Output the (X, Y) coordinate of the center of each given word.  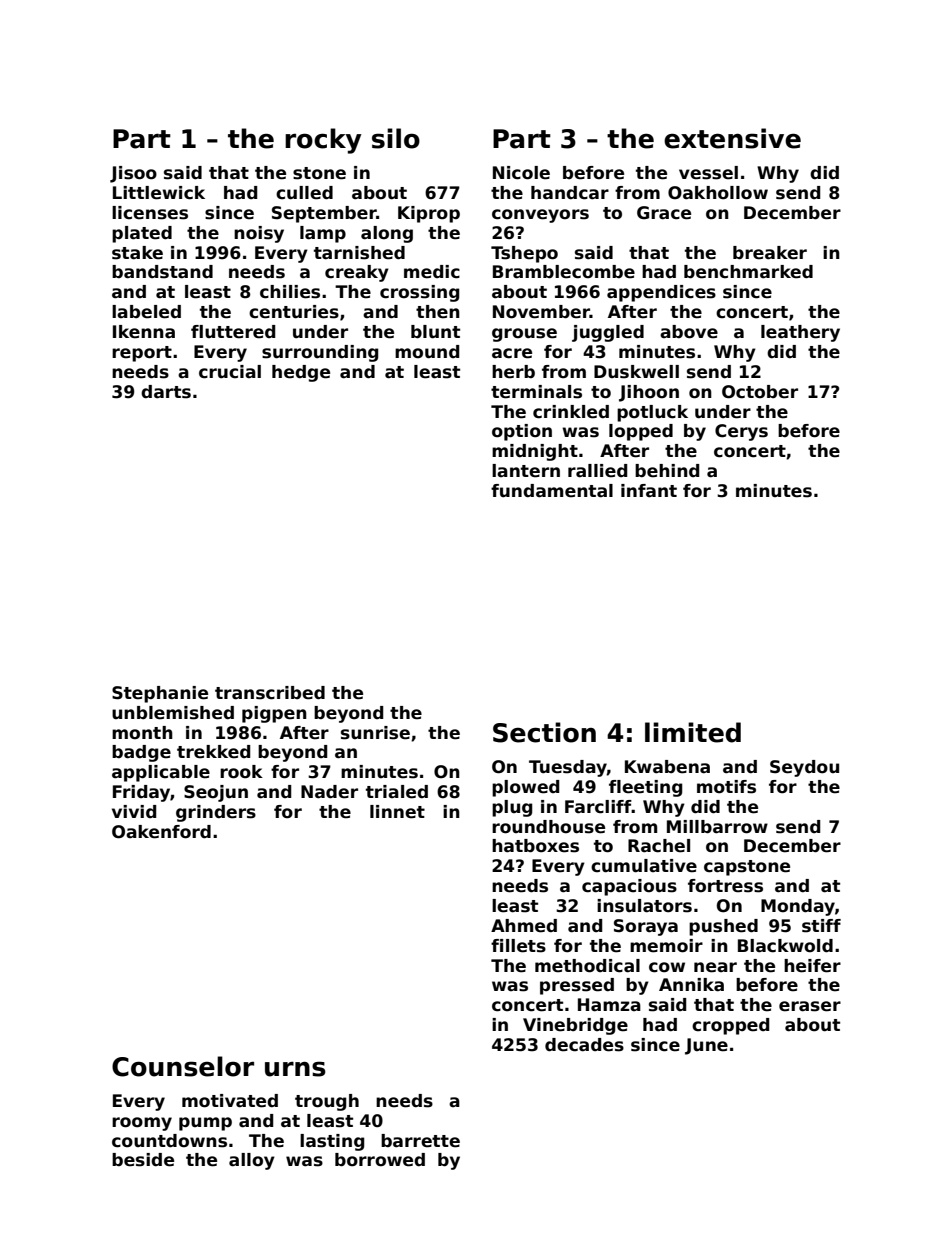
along (387, 234)
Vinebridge (575, 1026)
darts (166, 392)
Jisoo (133, 174)
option (522, 432)
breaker (770, 253)
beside (143, 1160)
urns (295, 1069)
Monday (798, 907)
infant (649, 491)
